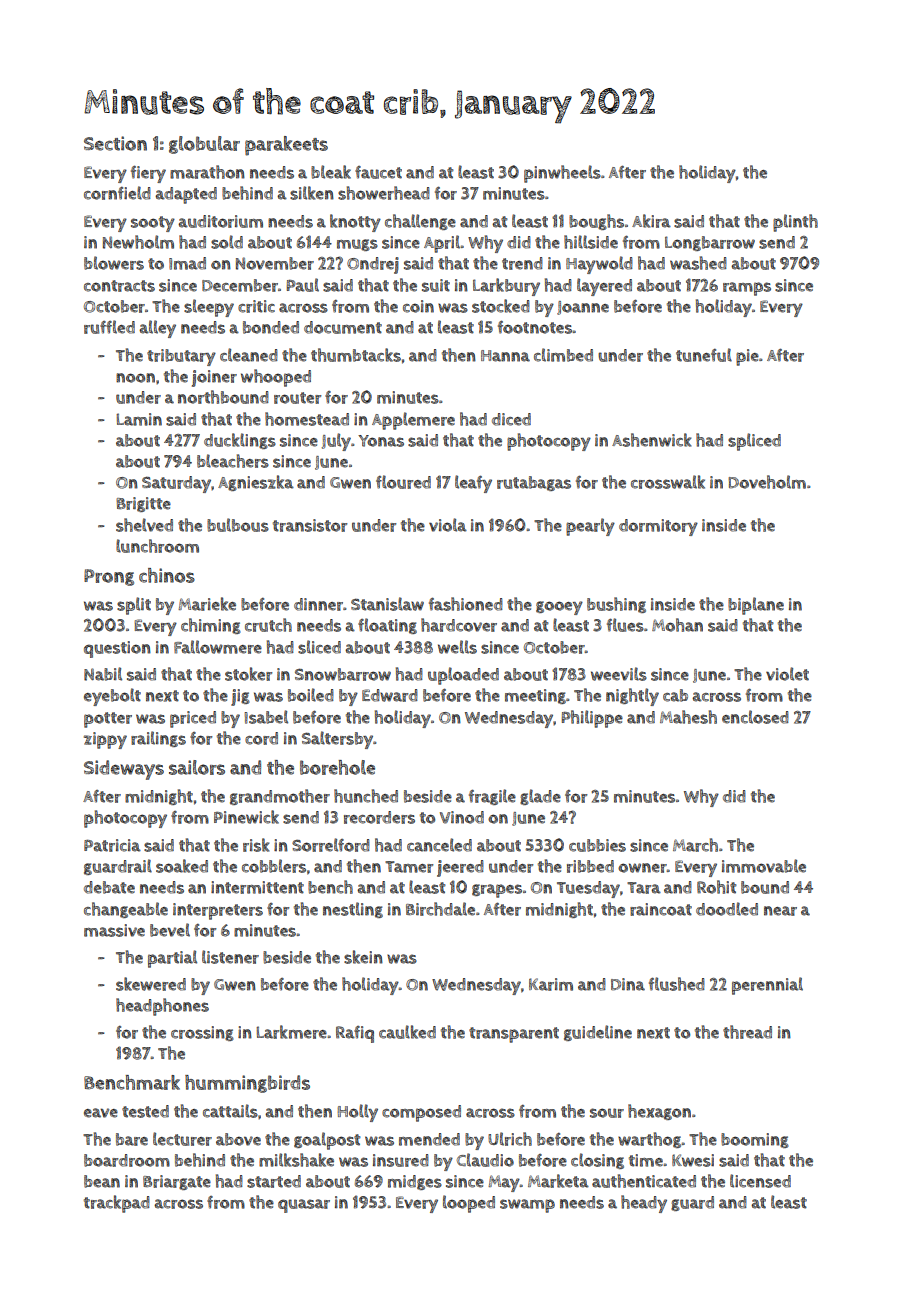 The height and width of the image is (1316, 908). I want to click on Mohan, so click(677, 625).
